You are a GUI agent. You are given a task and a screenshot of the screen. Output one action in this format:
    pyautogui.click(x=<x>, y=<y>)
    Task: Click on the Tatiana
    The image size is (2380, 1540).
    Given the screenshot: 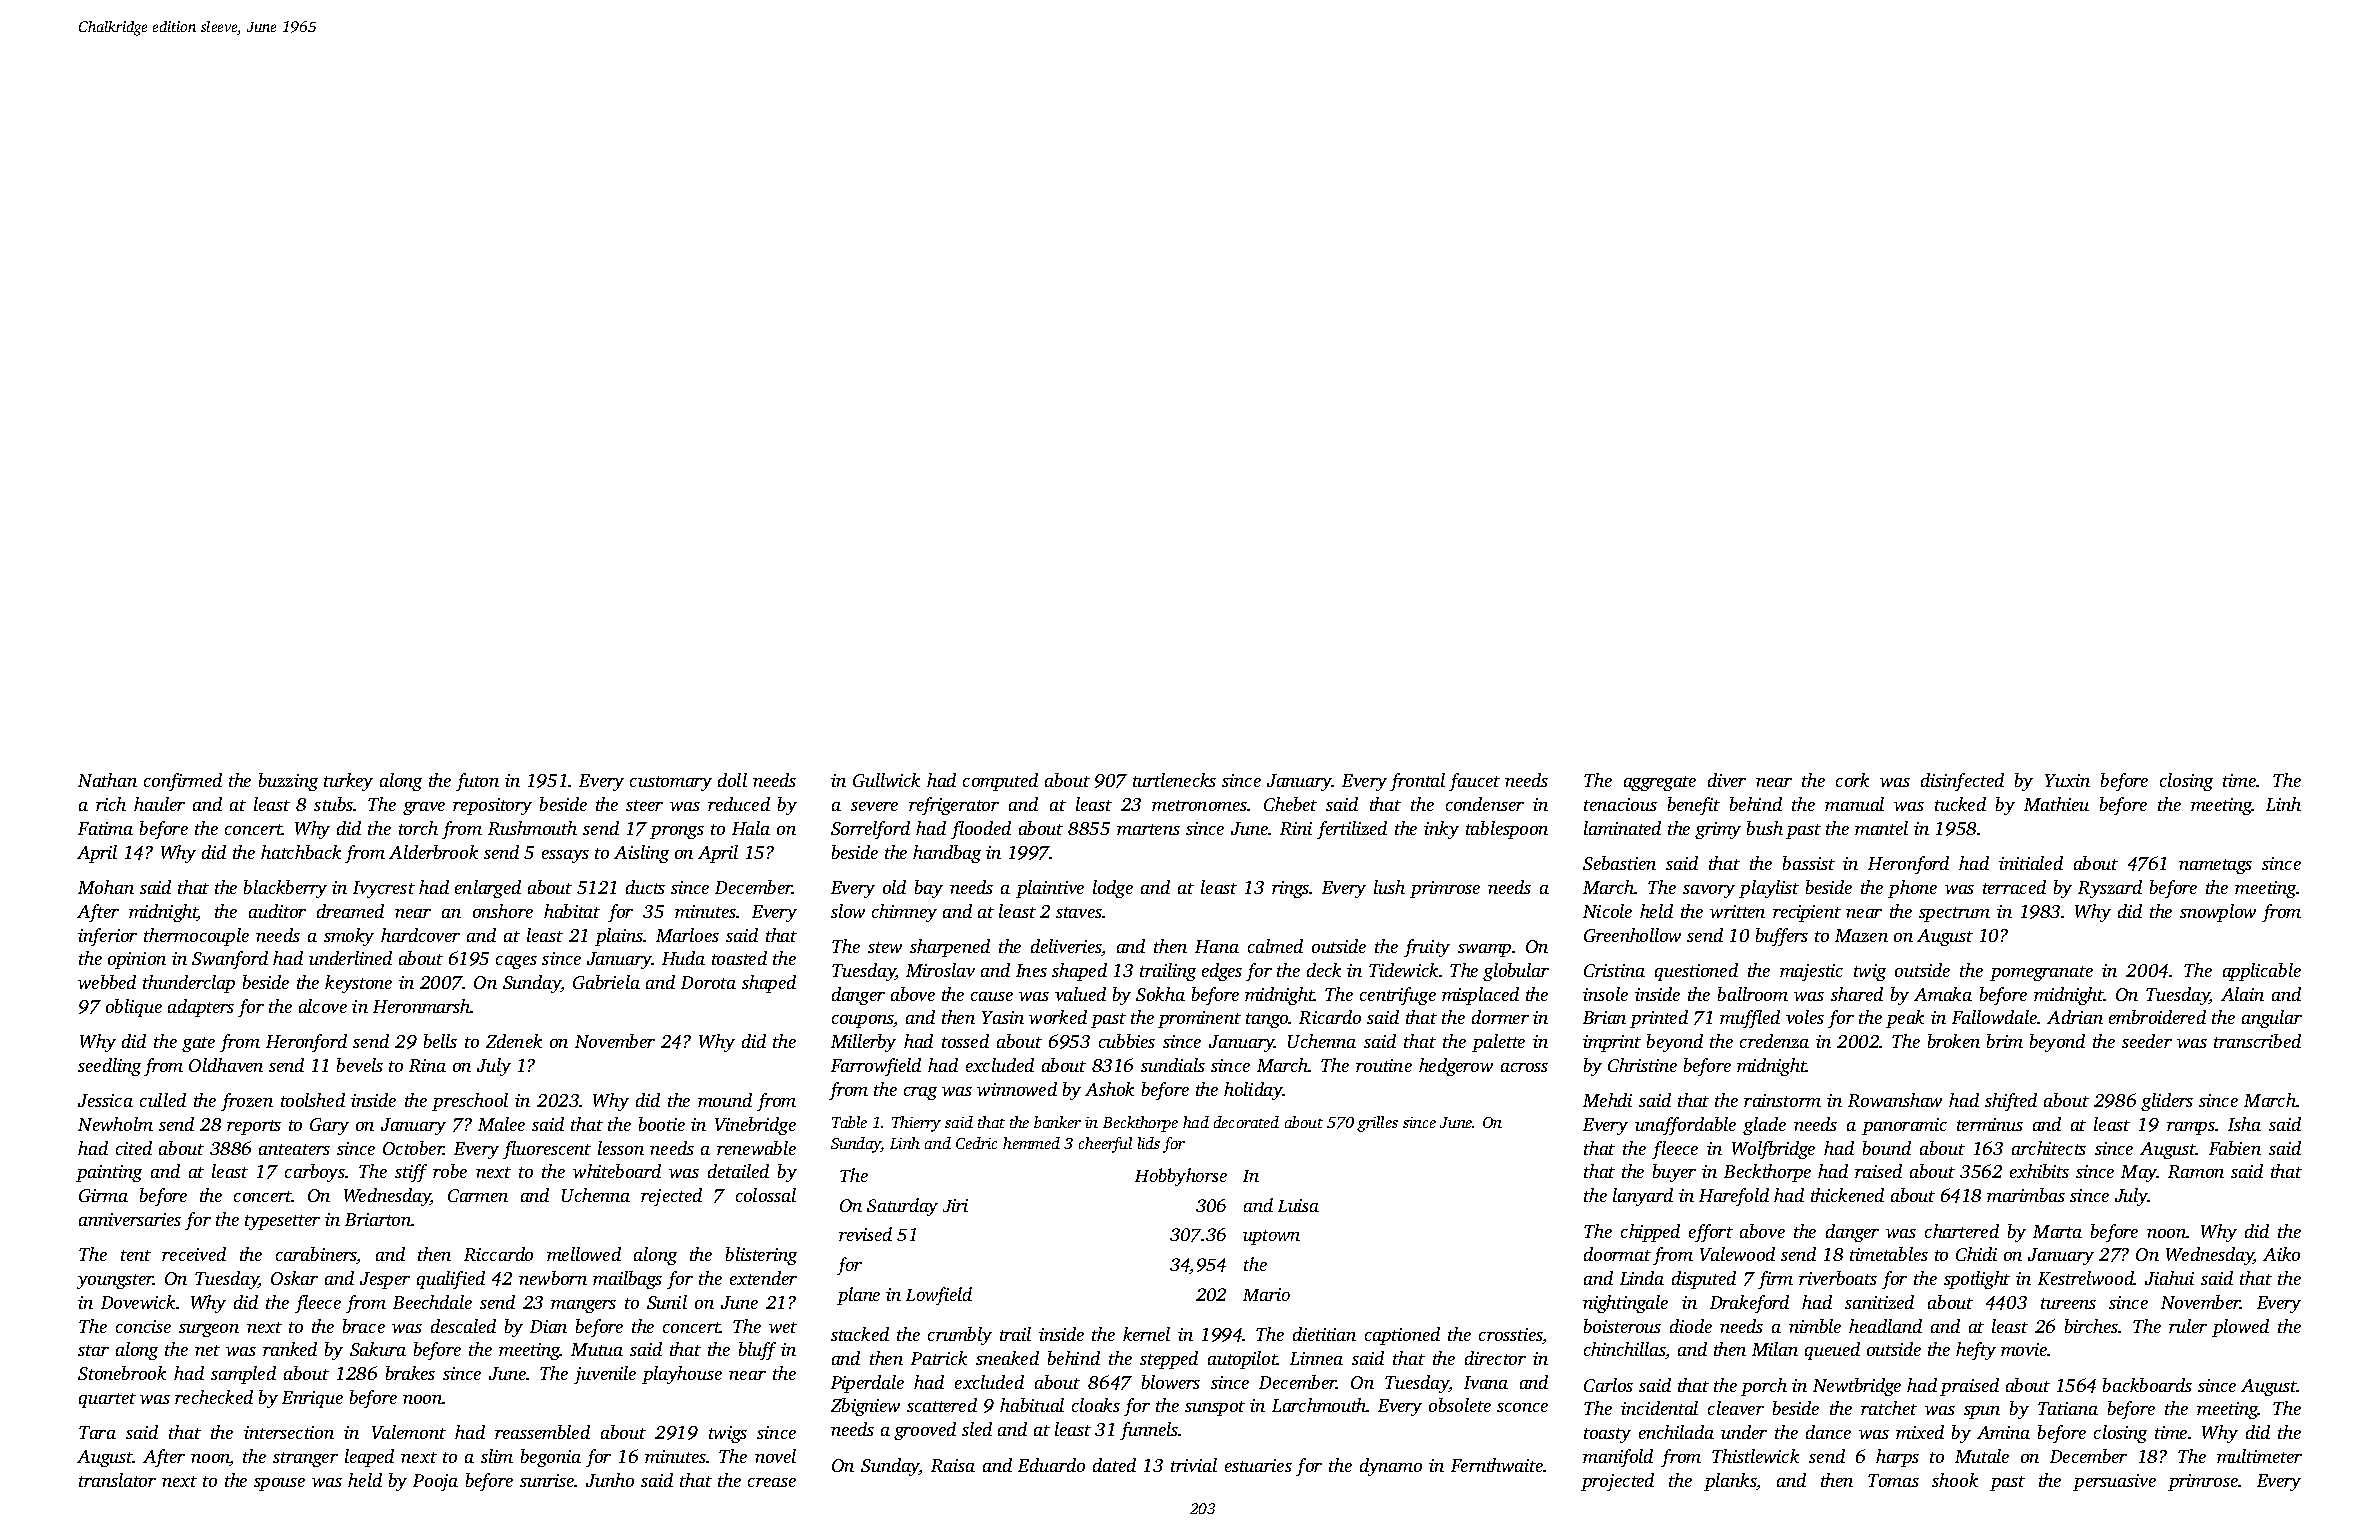 What is the action you would take?
    pyautogui.click(x=2068, y=1408)
